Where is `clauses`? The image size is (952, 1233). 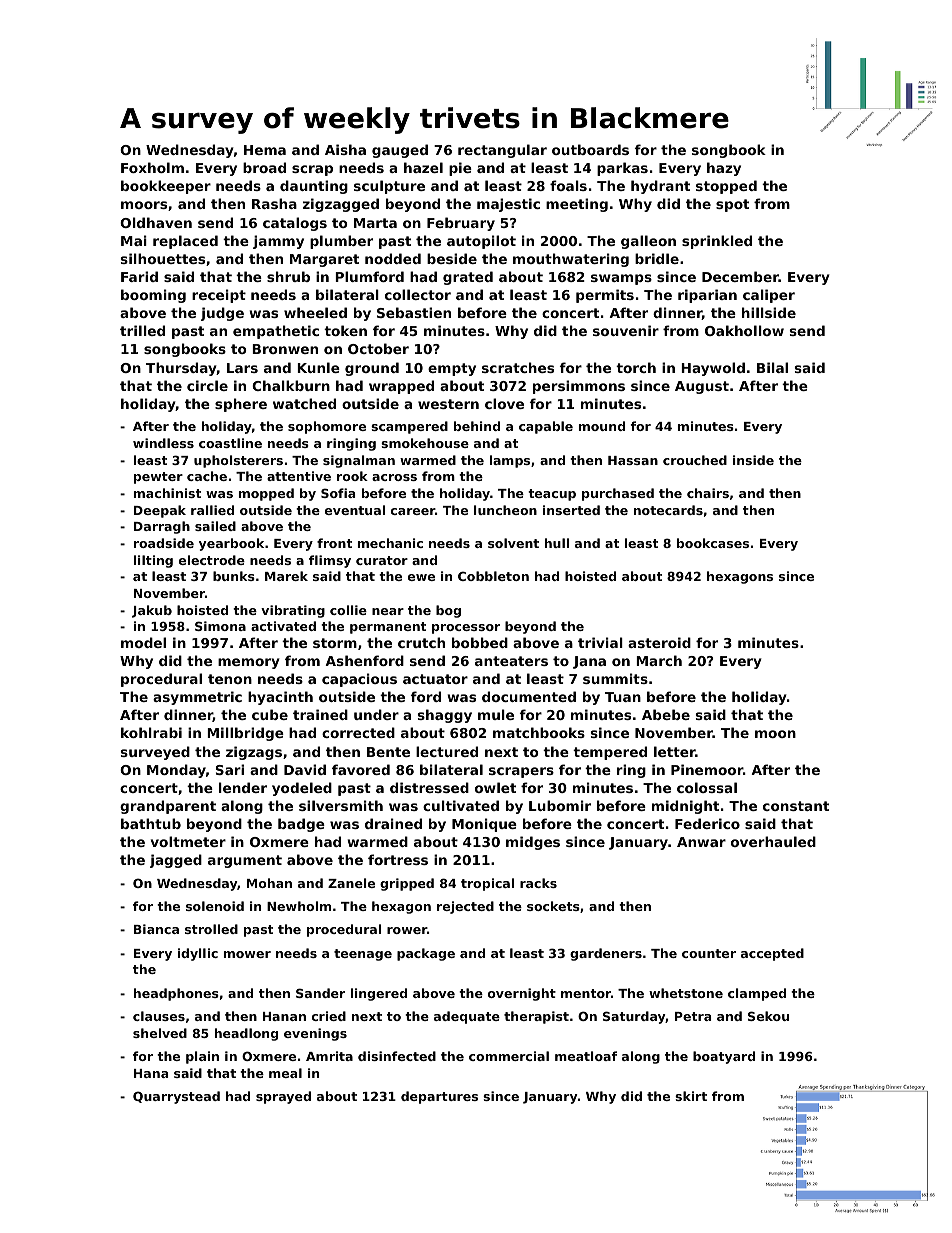
clauses is located at coordinates (159, 1016).
